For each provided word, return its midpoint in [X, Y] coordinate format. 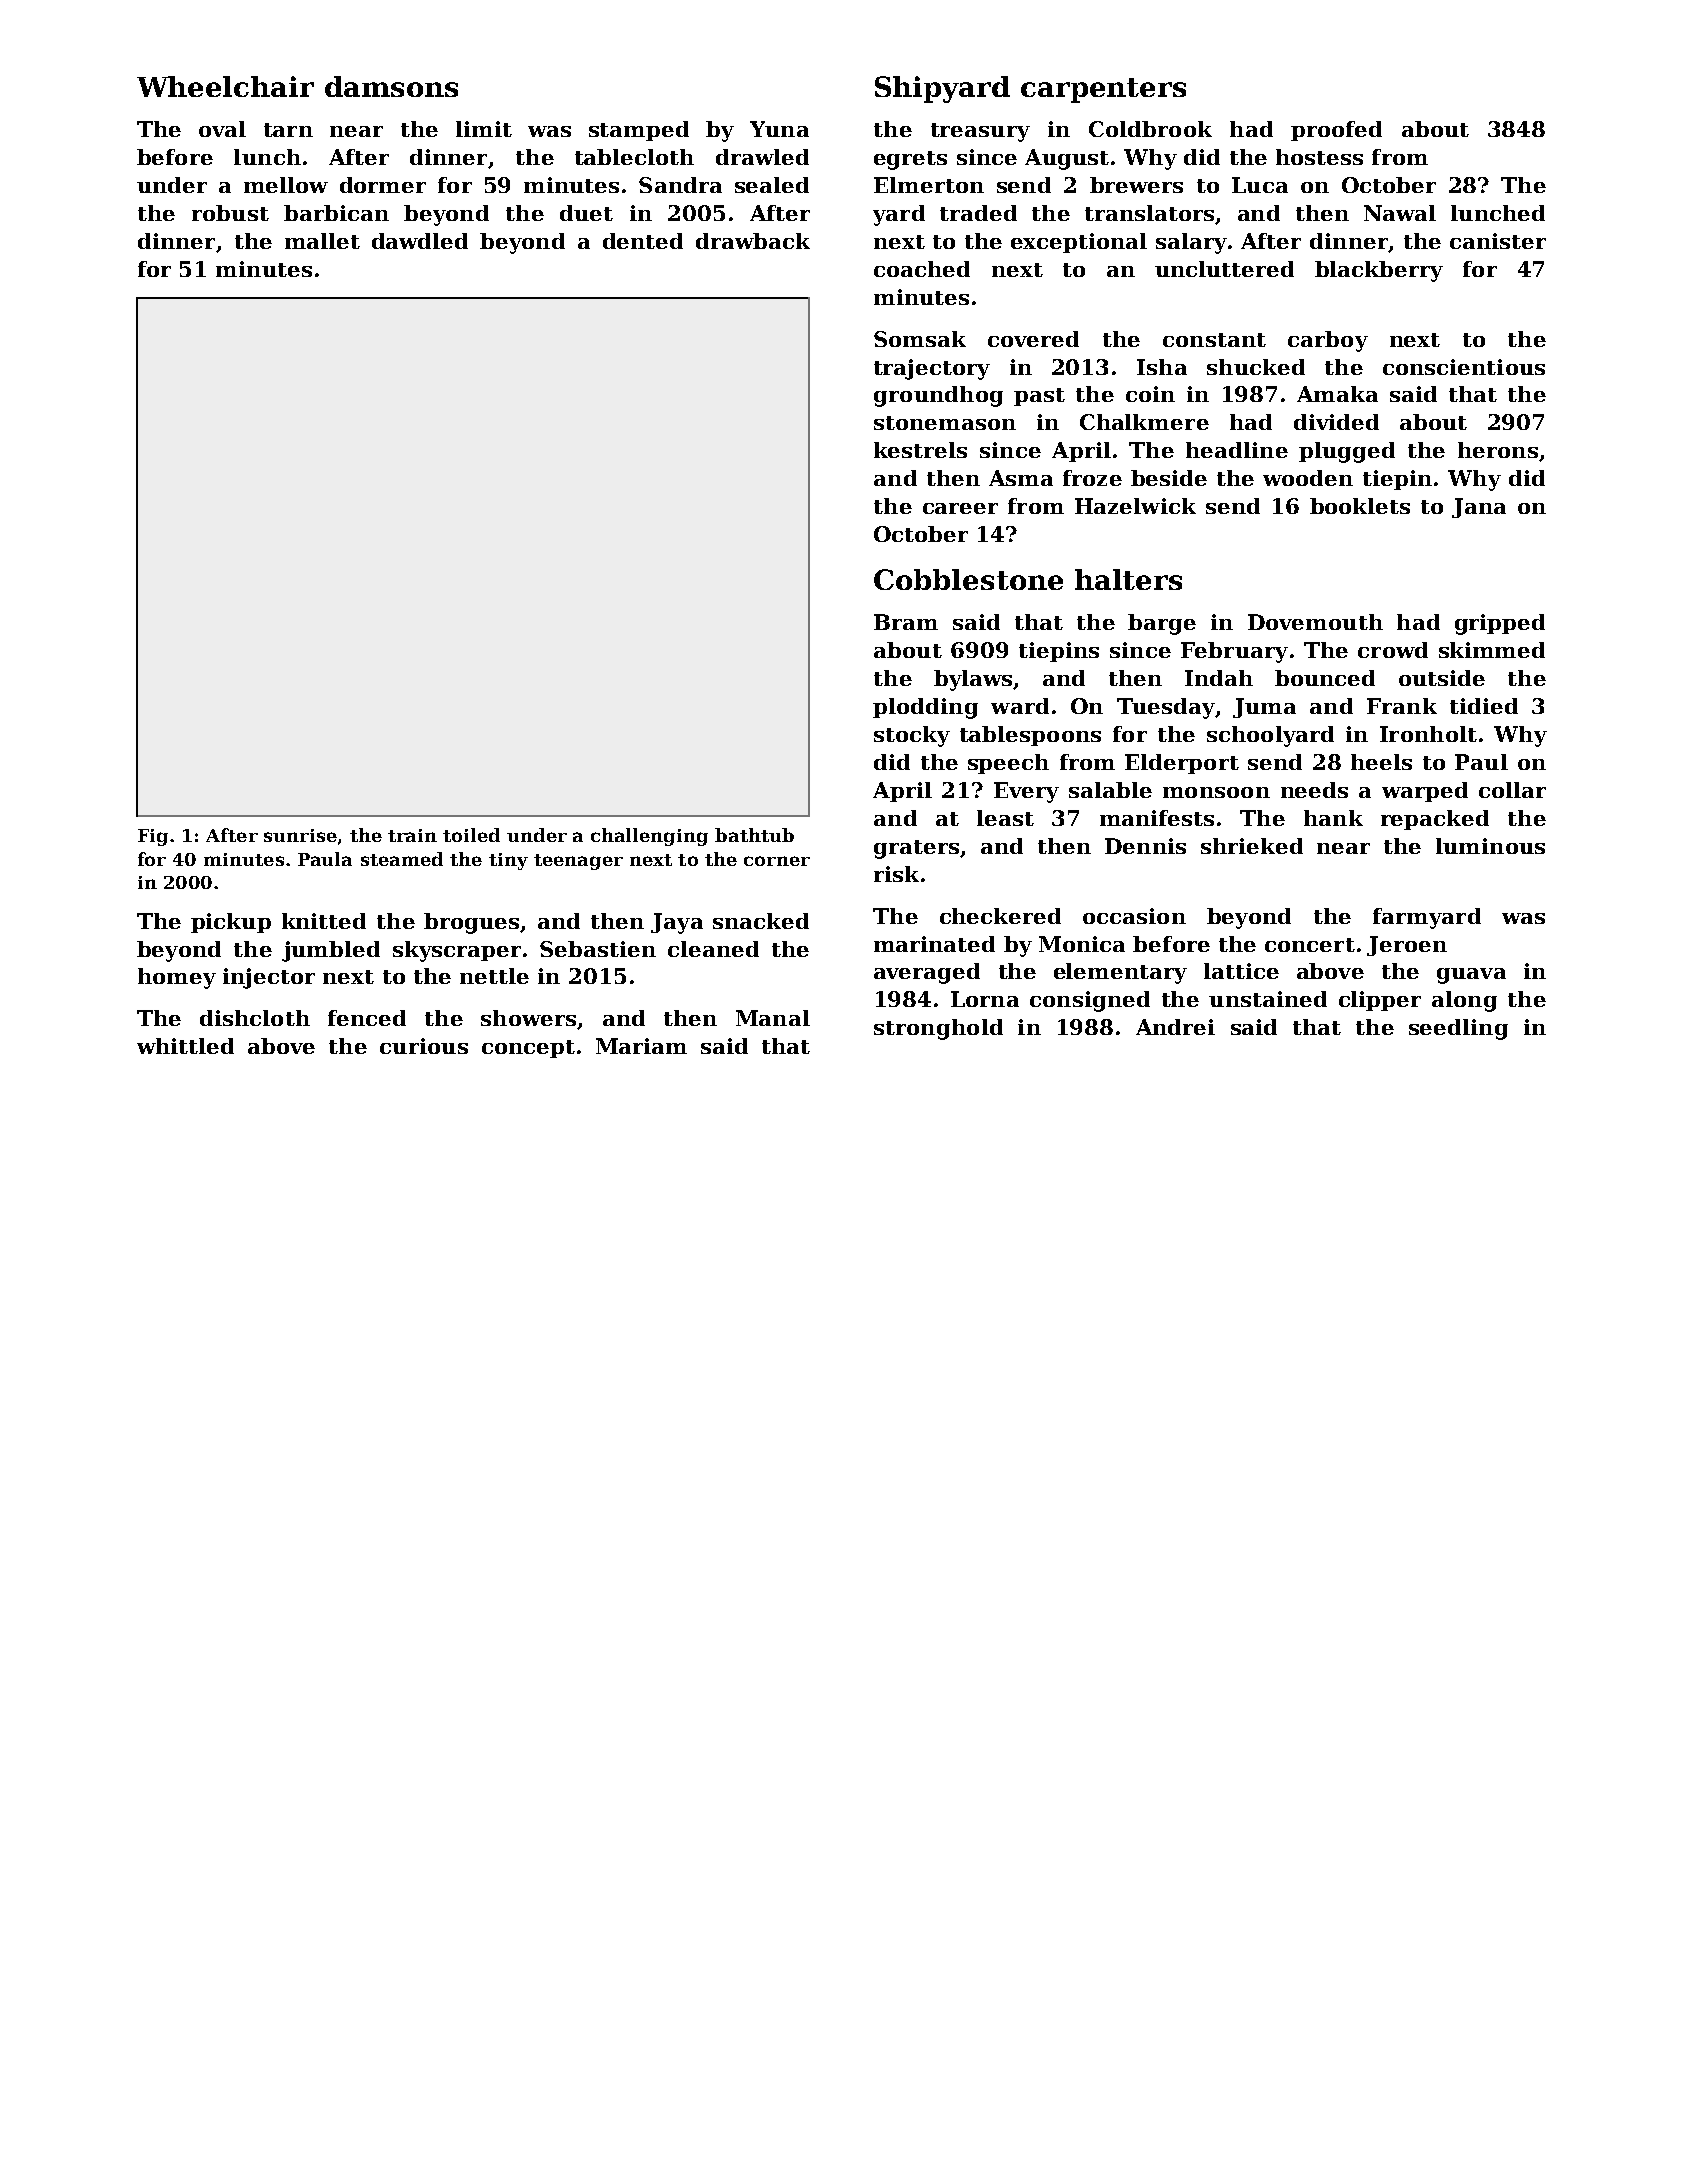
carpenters [1103, 90]
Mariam [641, 1046]
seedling [1458, 1029]
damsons [391, 86]
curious [424, 1046]
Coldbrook [1150, 129]
